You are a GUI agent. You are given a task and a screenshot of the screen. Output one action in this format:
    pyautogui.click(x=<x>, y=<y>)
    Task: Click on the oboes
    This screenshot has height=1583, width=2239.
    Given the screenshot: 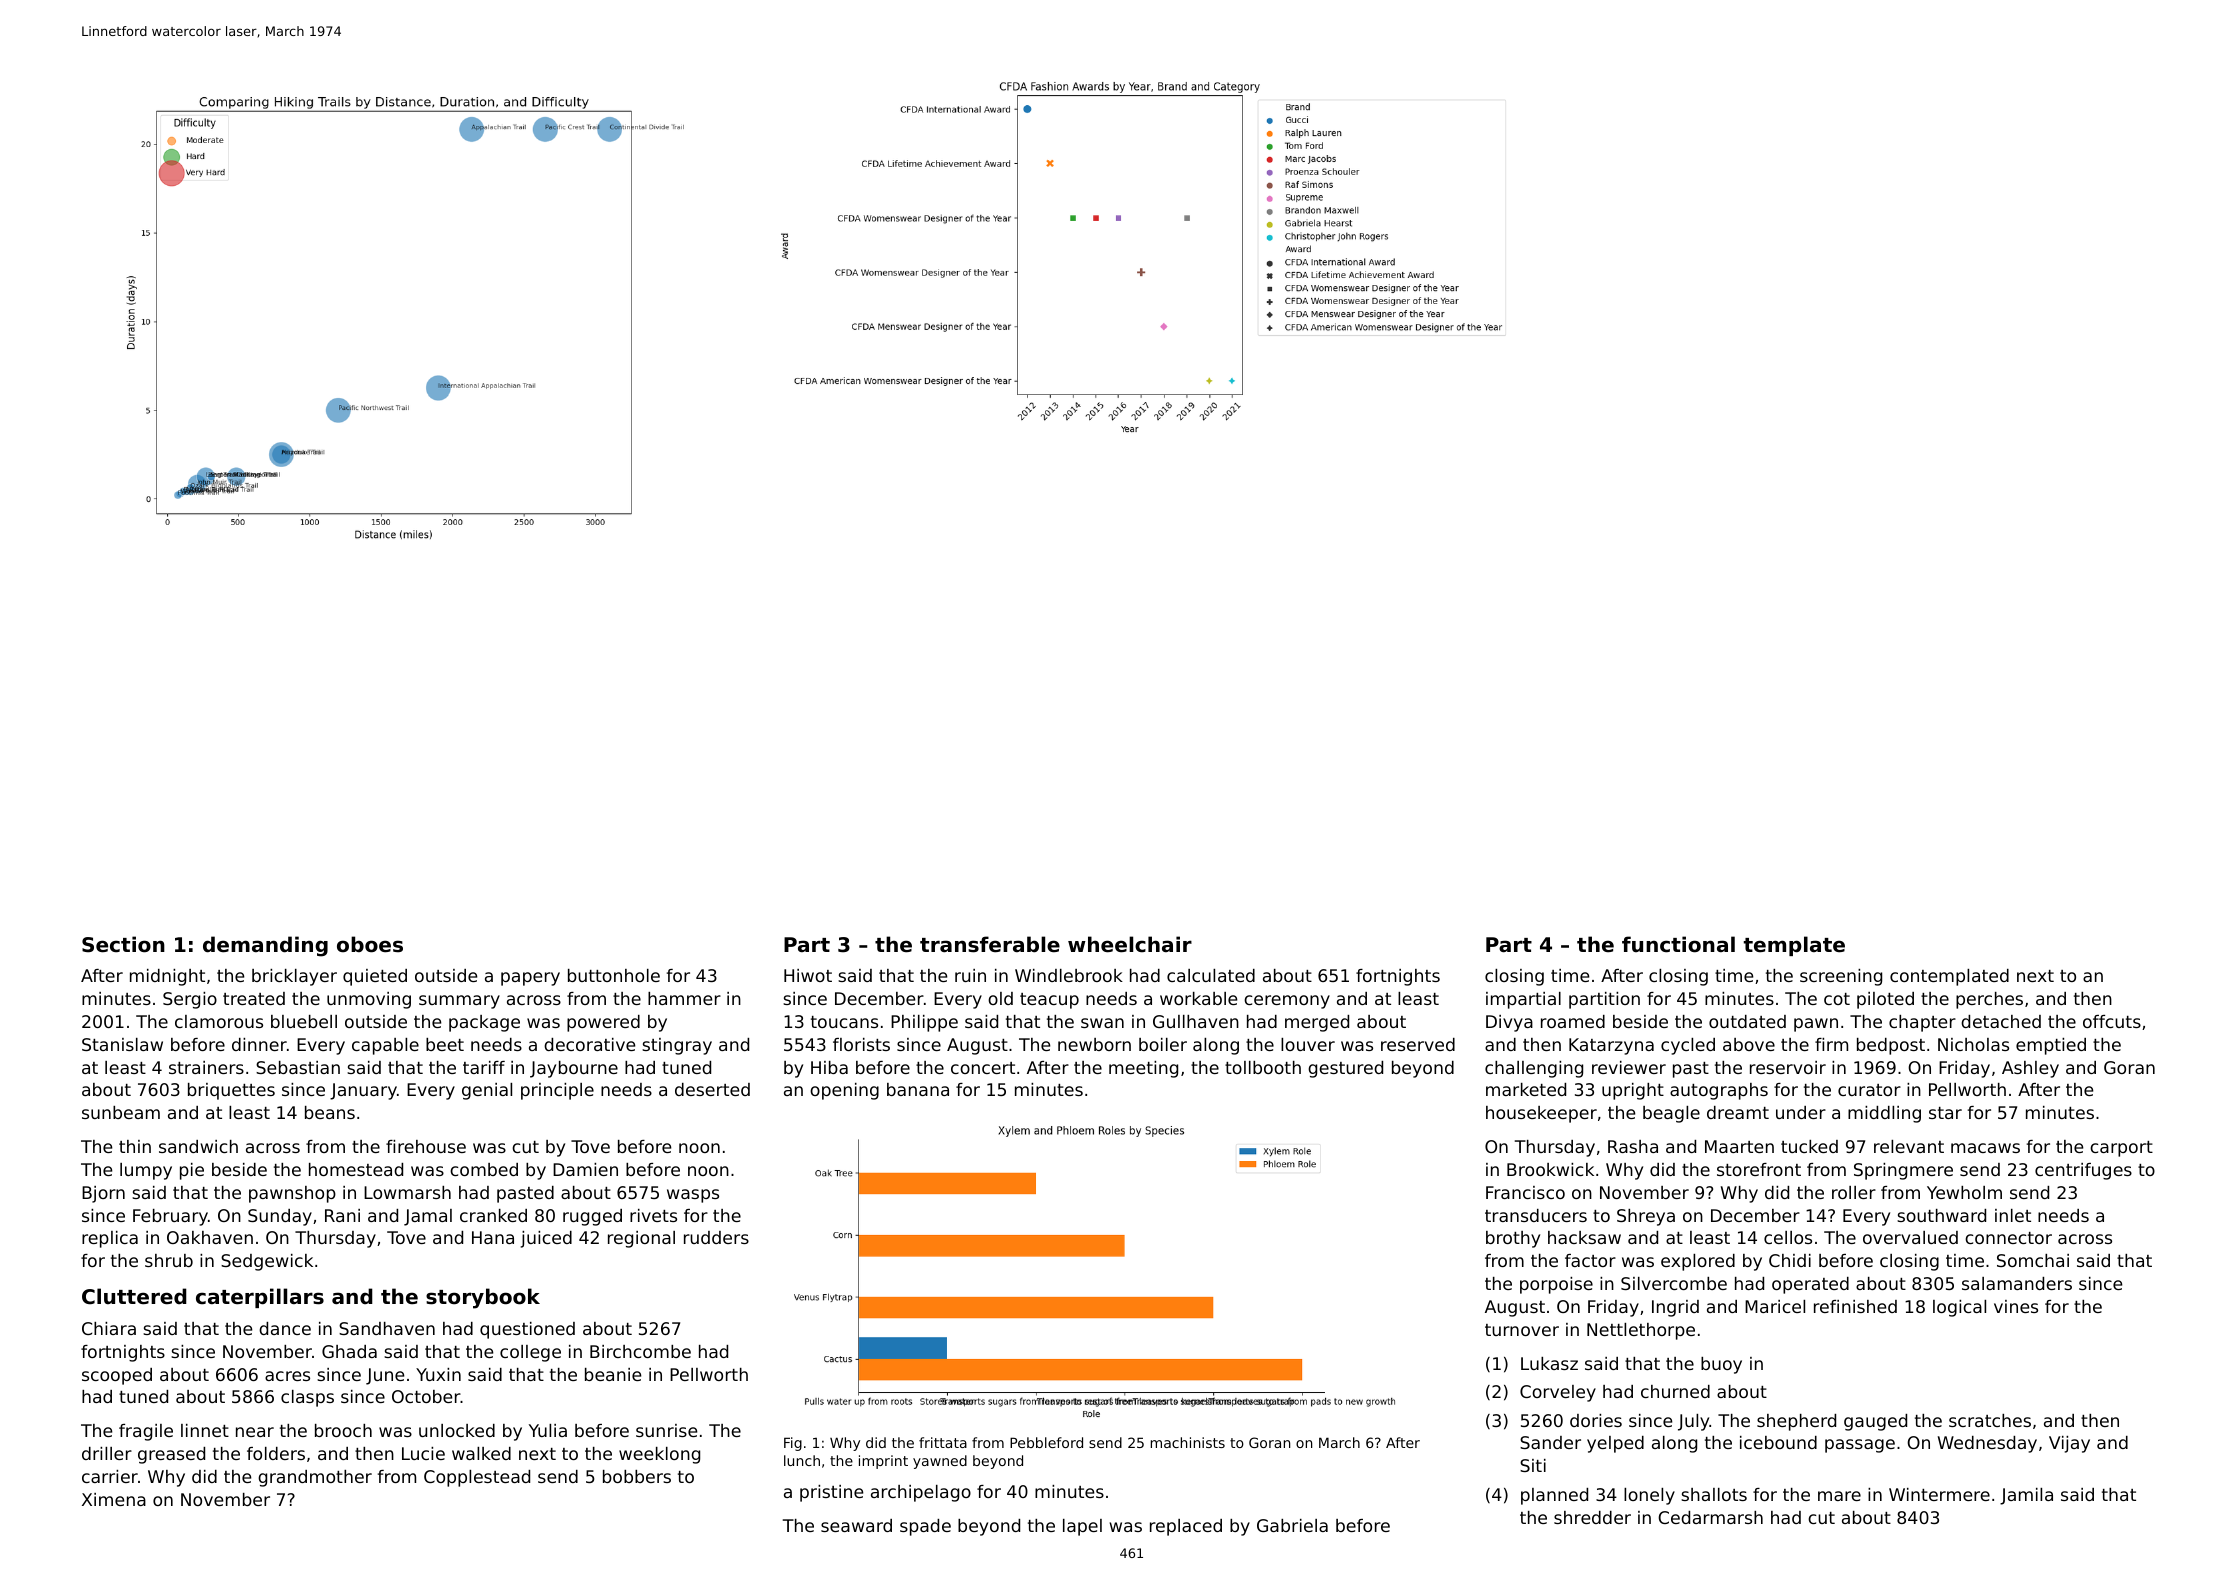 What is the action you would take?
    pyautogui.click(x=370, y=944)
